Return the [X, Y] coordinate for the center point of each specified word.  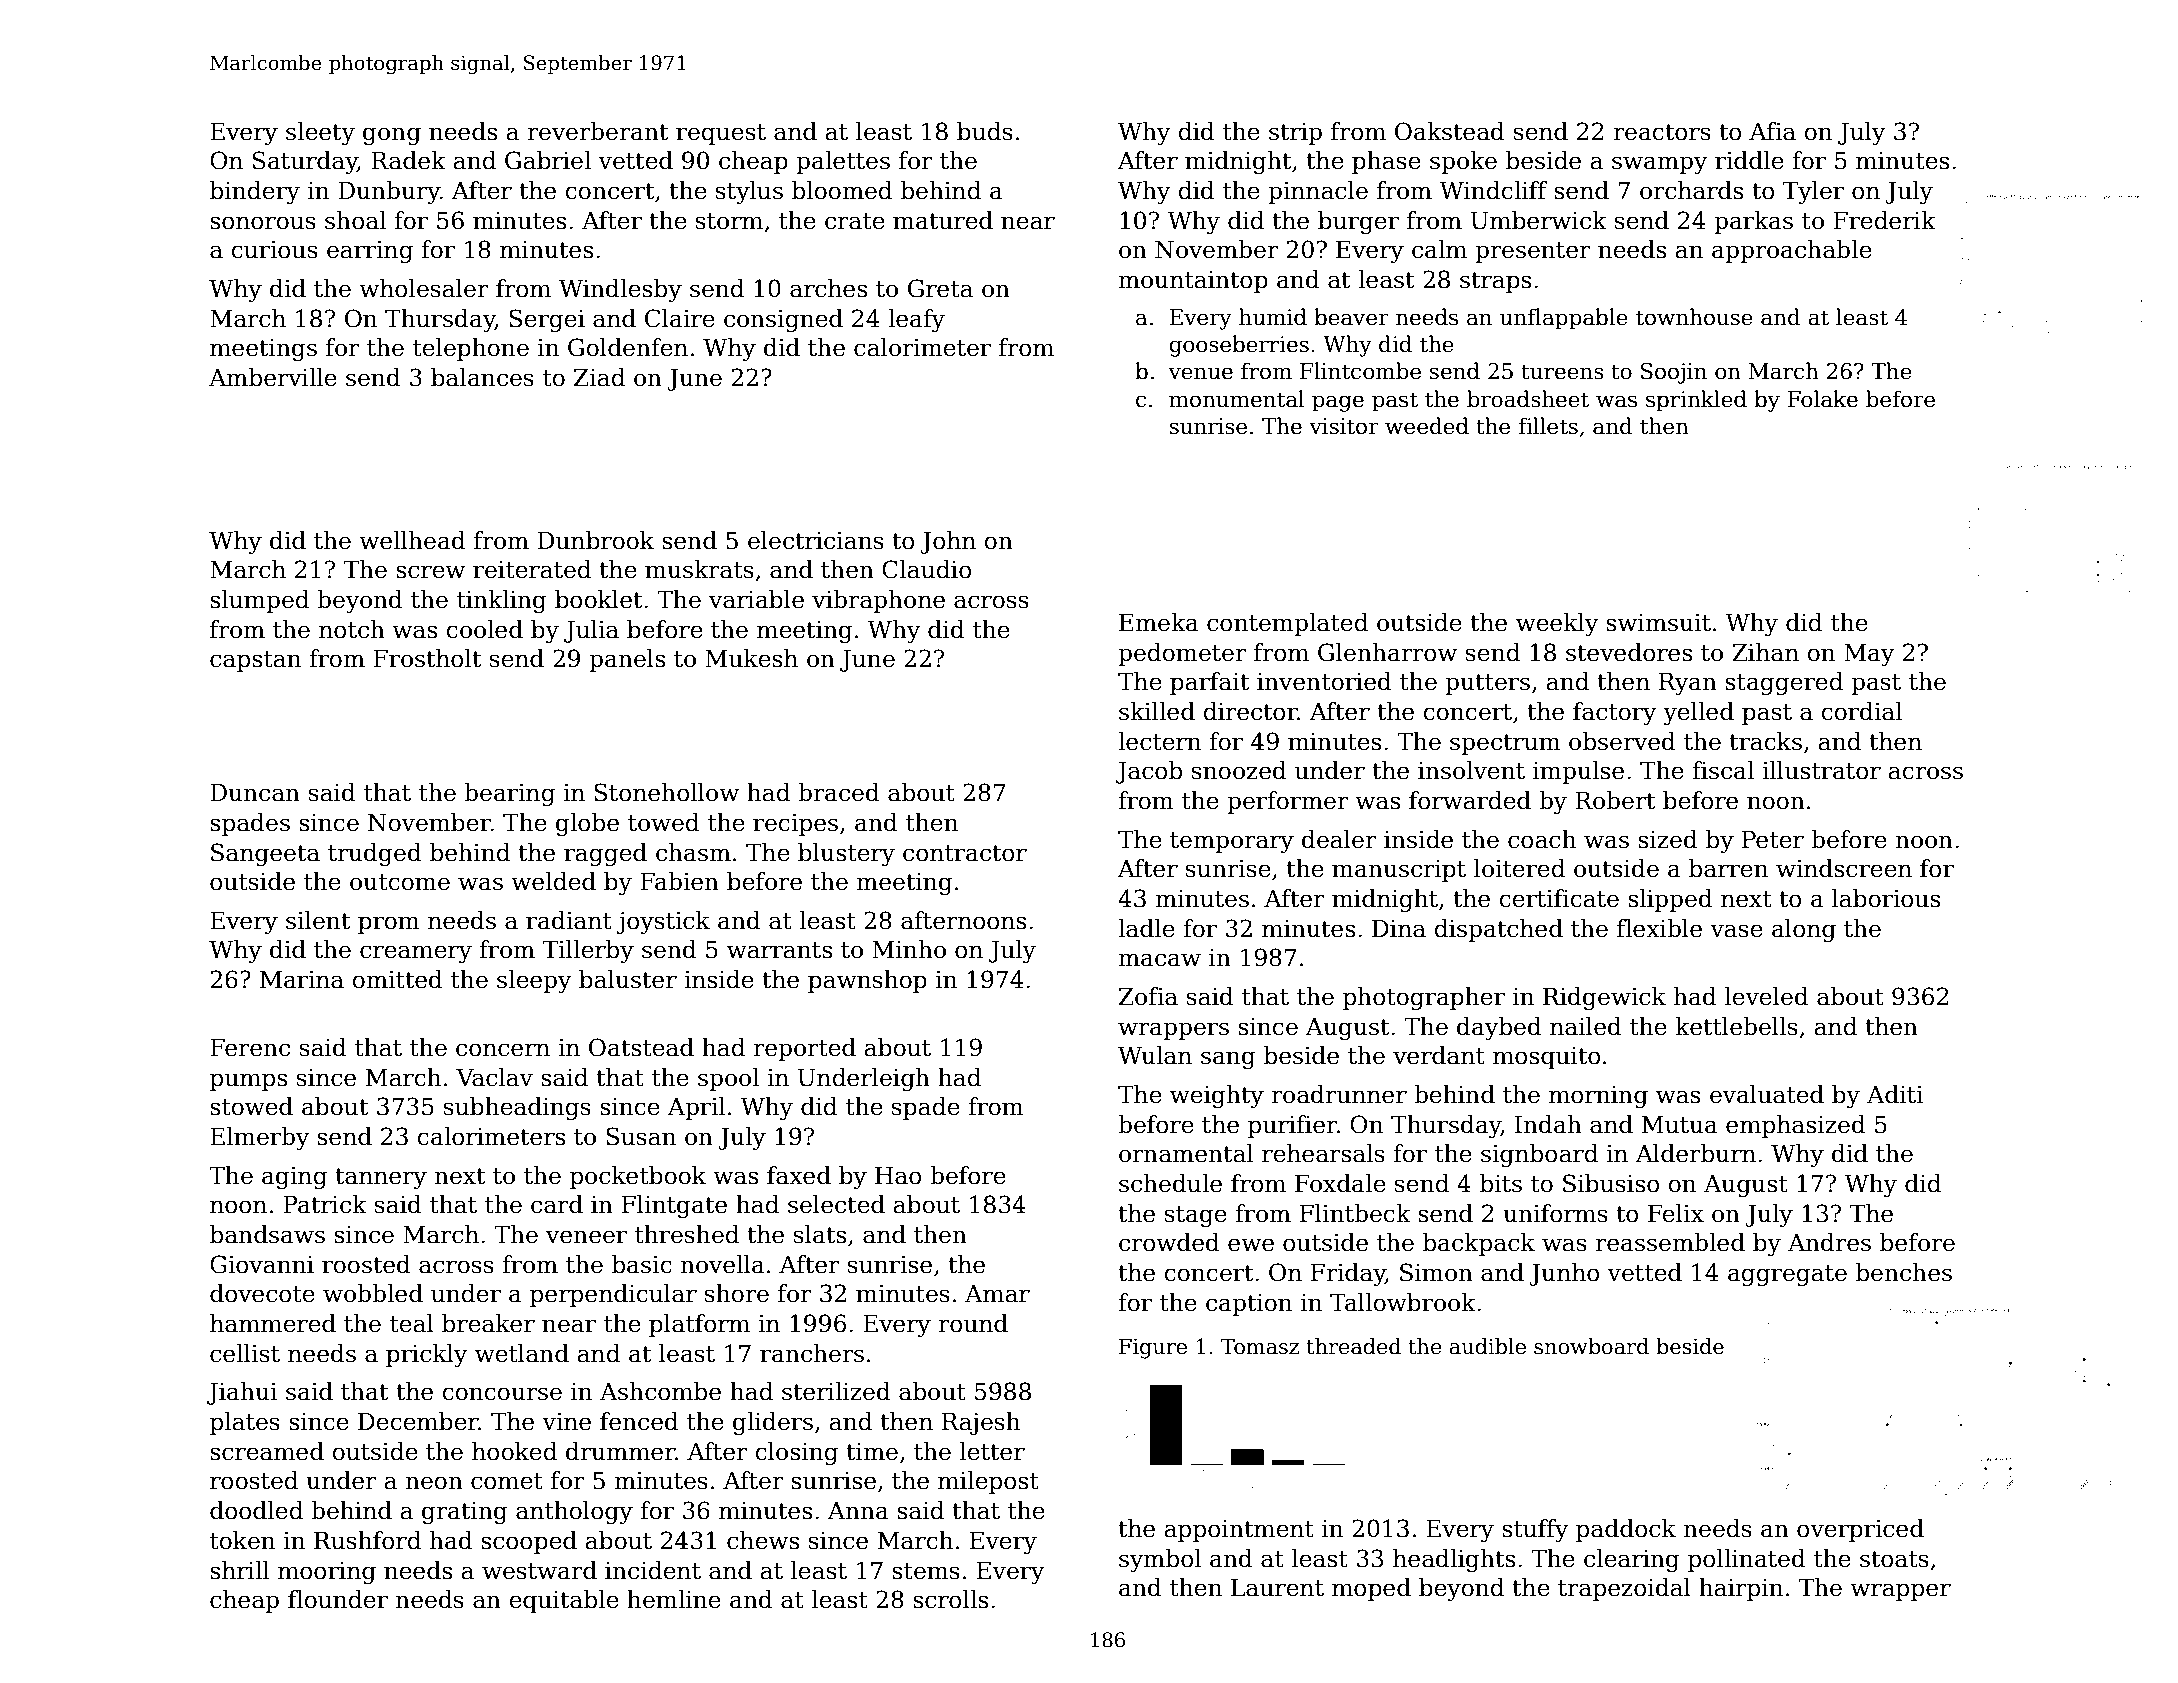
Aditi [1895, 1094]
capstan [255, 661]
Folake [1823, 399]
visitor [1344, 426]
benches [1904, 1272]
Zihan [1765, 652]
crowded [1169, 1242]
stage [1196, 1216]
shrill [239, 1570]
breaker [488, 1323]
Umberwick [1538, 220]
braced [839, 792]
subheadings [517, 1108]
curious [275, 250]
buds [985, 131]
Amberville [273, 377]
